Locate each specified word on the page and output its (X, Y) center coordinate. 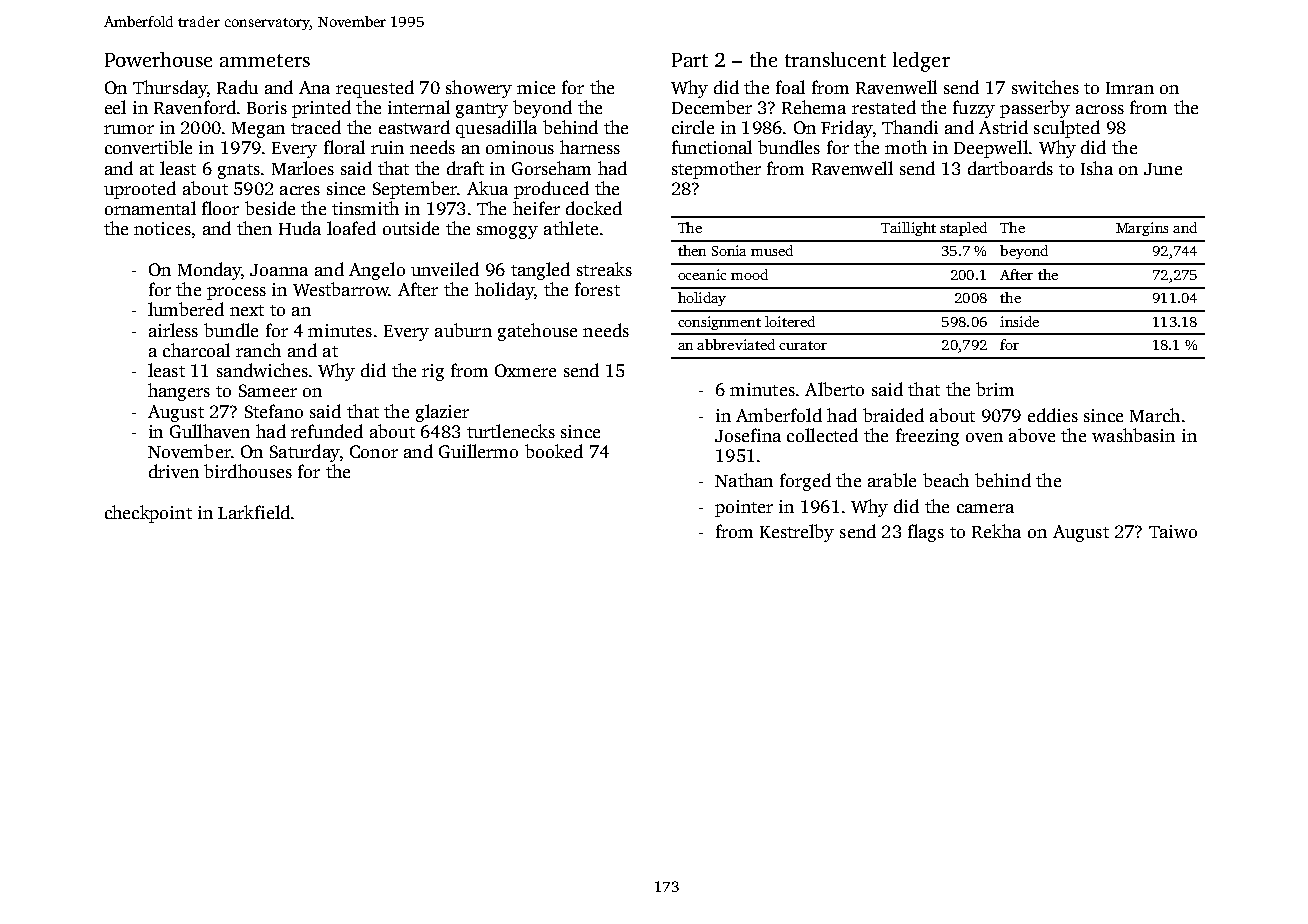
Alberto (834, 389)
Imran (1130, 88)
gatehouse (537, 332)
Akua (487, 188)
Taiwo (1173, 531)
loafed (351, 228)
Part (690, 60)
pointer (744, 508)
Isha (1097, 168)
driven (174, 471)
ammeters (265, 60)
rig (433, 372)
